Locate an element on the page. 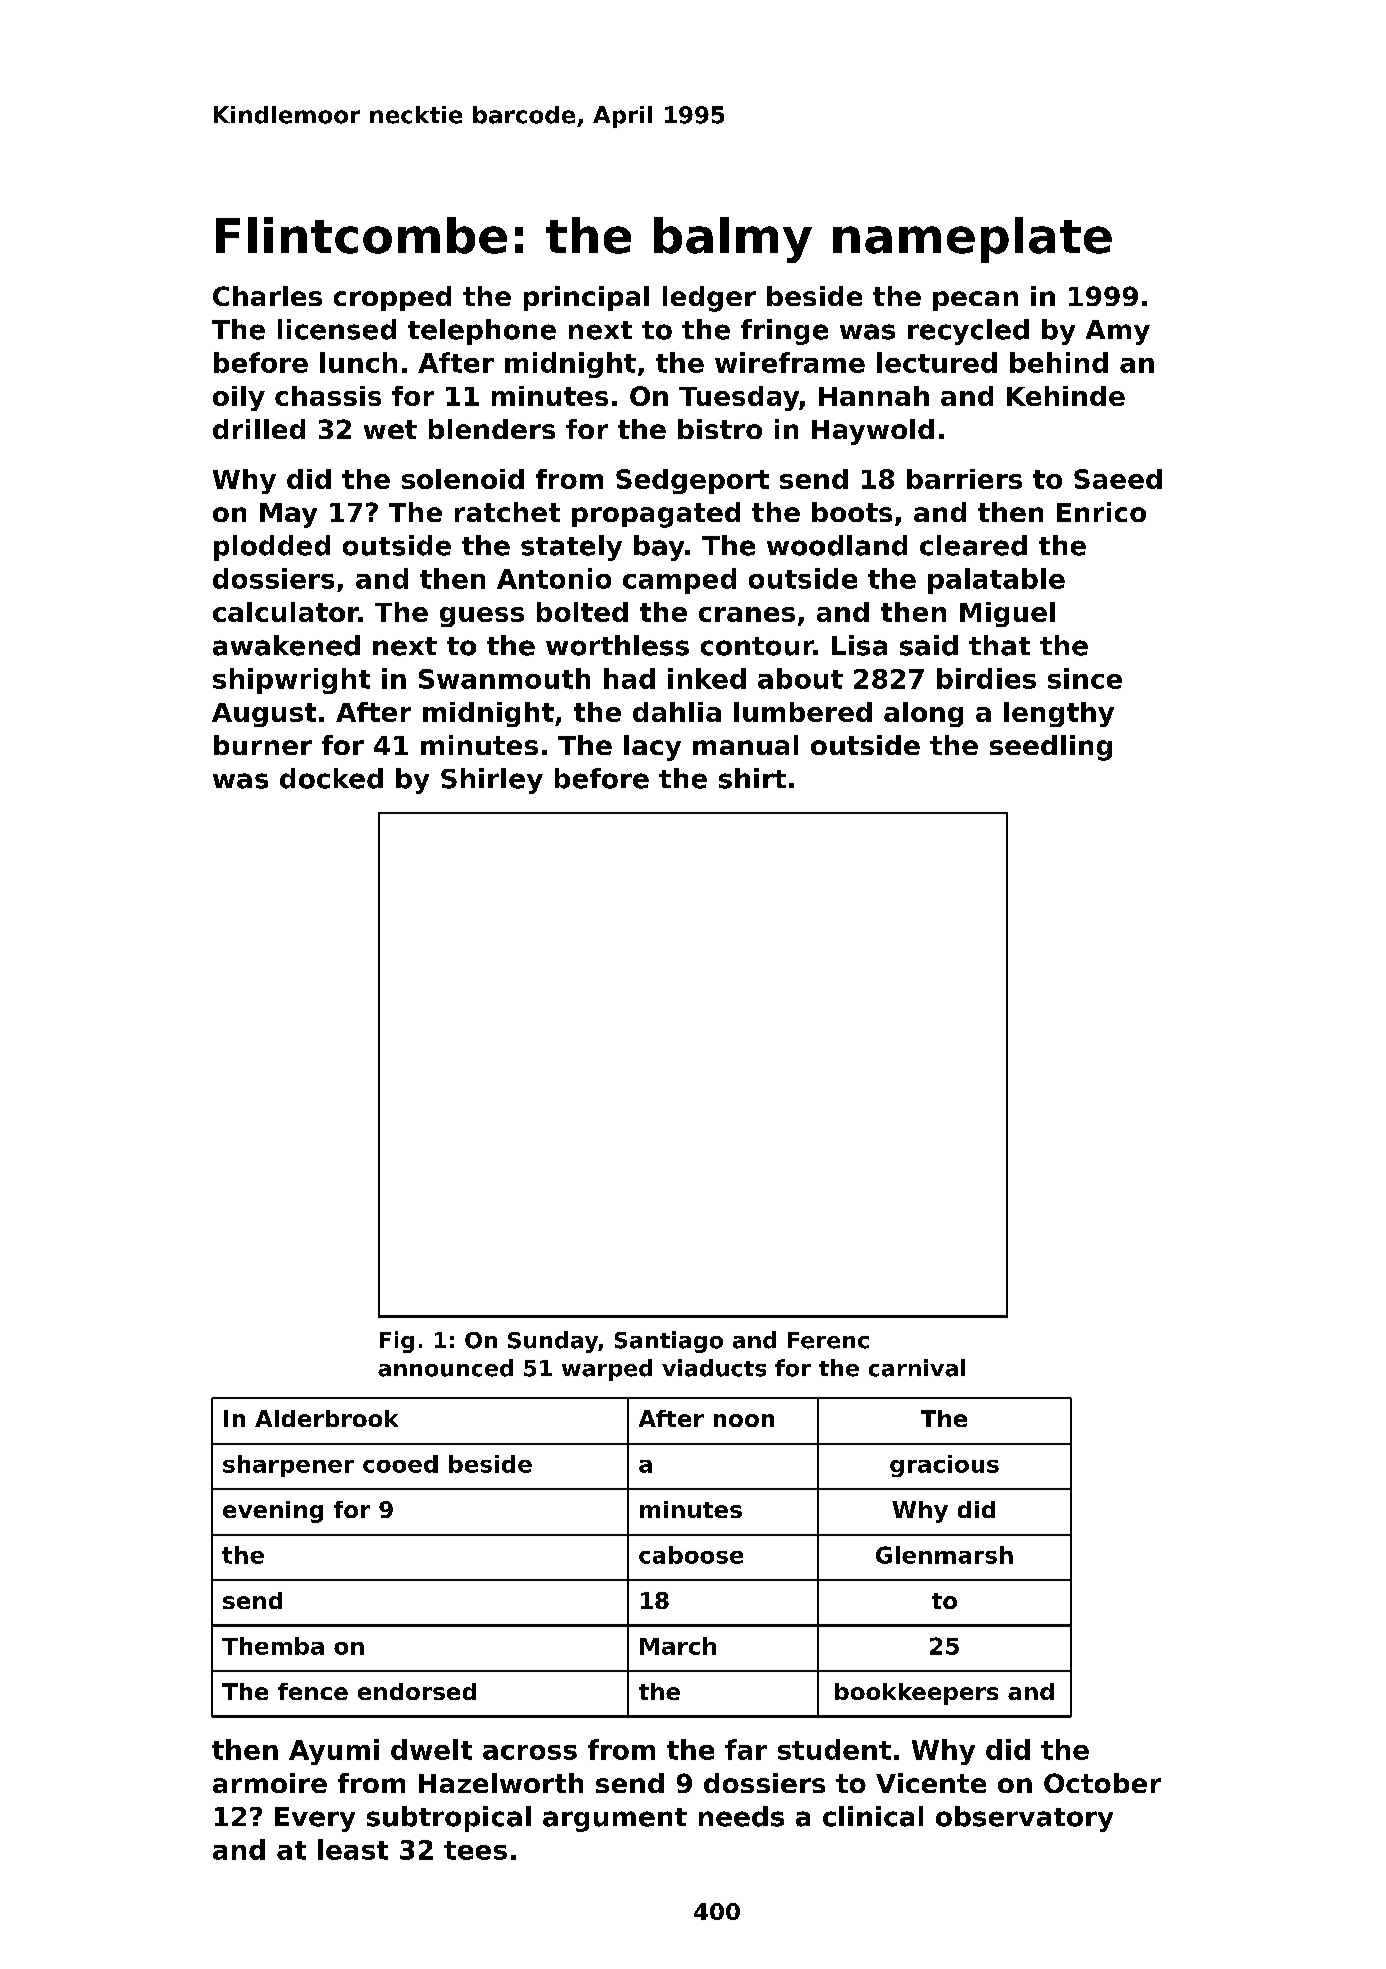 The width and height of the image is (1386, 1969). cooed is located at coordinates (400, 1464).
